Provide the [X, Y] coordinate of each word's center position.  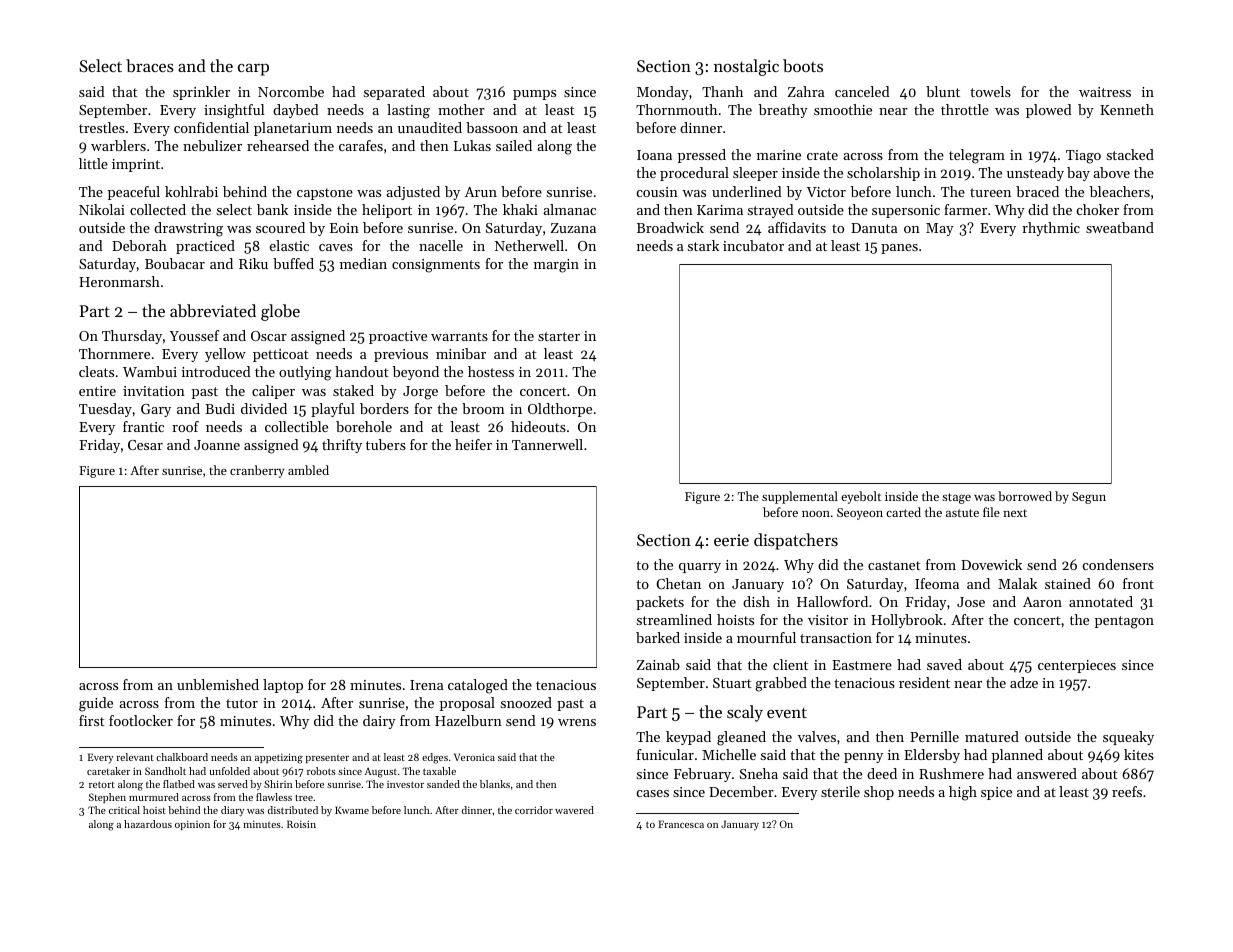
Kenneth [1127, 109]
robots [321, 771]
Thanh [722, 91]
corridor [534, 810]
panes [899, 249]
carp [253, 70]
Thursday [132, 337]
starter [559, 336]
